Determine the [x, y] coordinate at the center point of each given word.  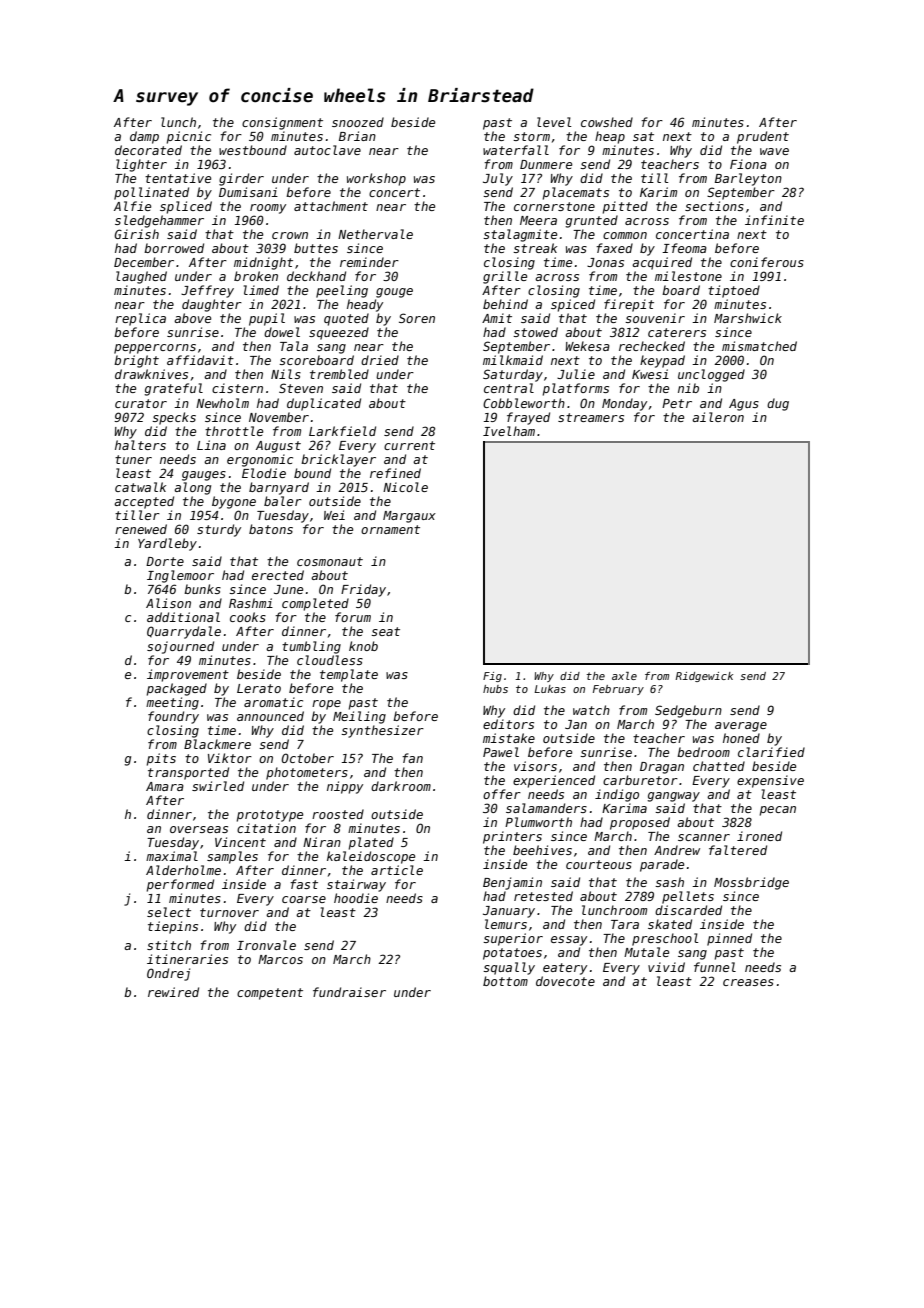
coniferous [767, 262]
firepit [629, 305]
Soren [417, 318]
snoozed [358, 122]
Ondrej [168, 974]
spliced [186, 207]
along [192, 488]
